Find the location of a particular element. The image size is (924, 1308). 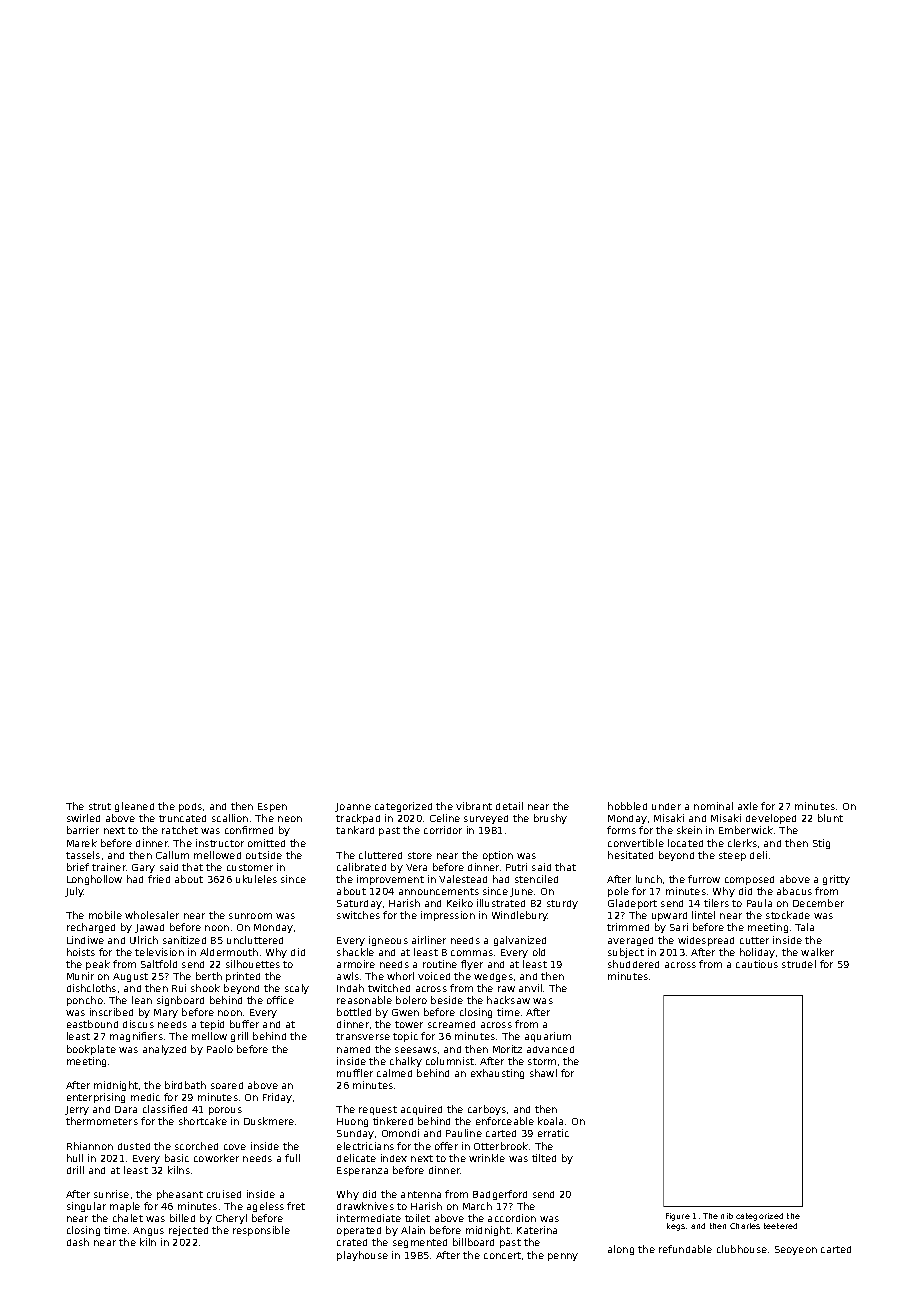

voiced is located at coordinates (434, 976).
